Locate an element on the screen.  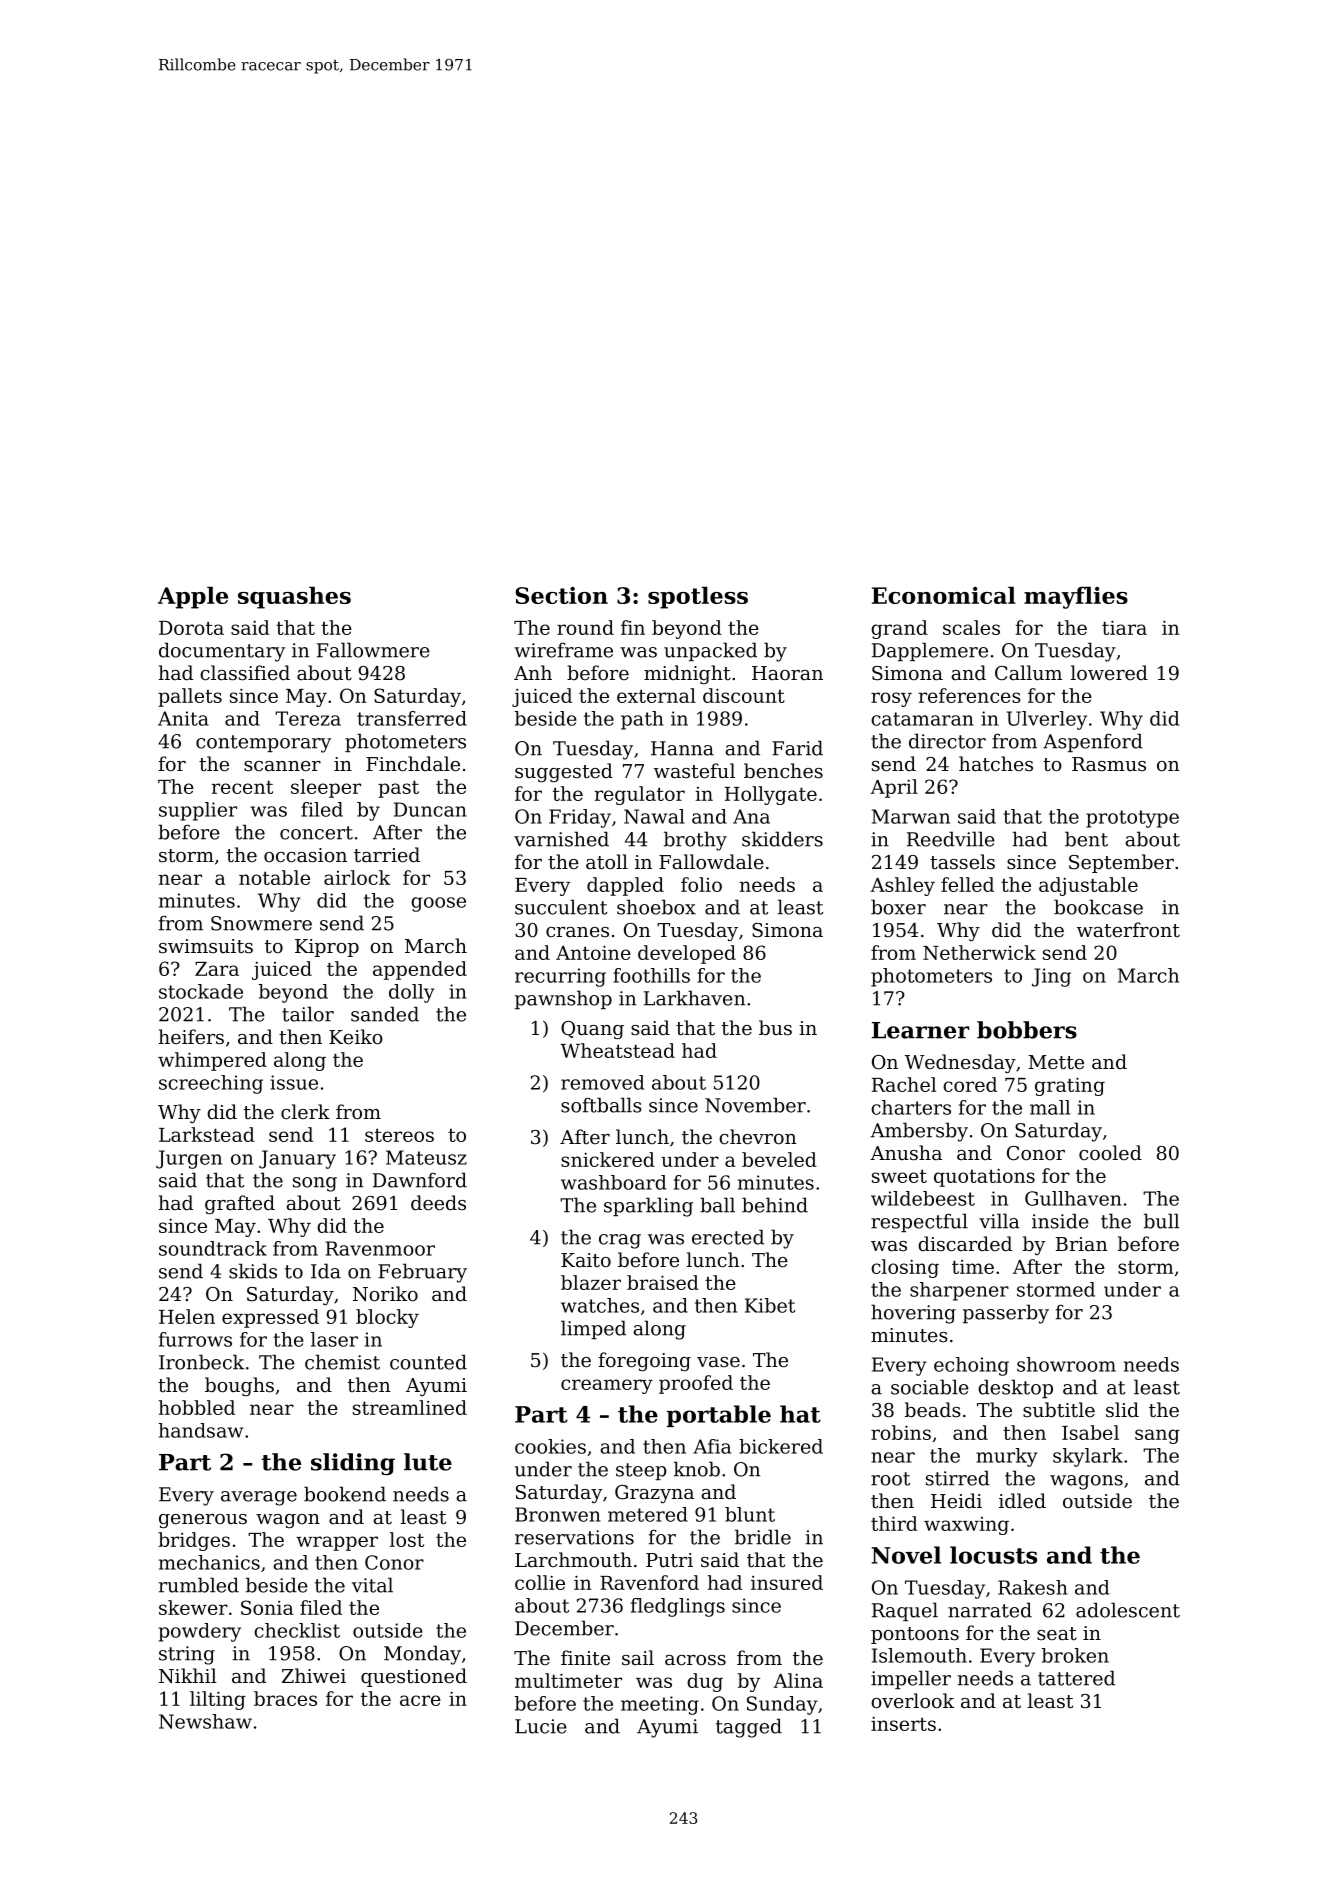
Keiko is located at coordinates (356, 1037).
